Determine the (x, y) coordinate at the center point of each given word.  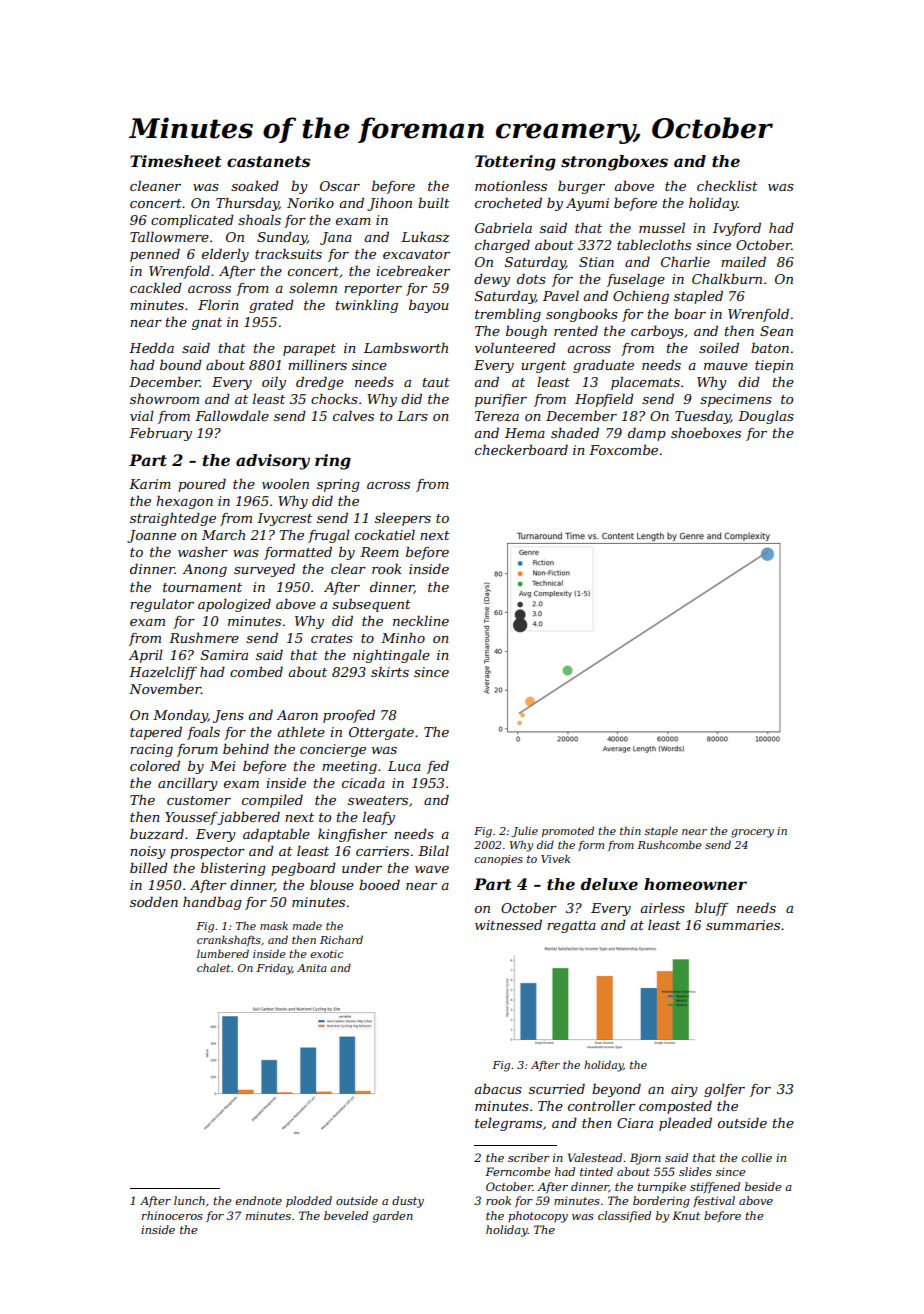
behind (246, 748)
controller (601, 1106)
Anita (312, 968)
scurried (557, 1088)
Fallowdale (232, 415)
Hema (525, 433)
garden (393, 1217)
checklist (727, 186)
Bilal (433, 850)
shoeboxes (706, 433)
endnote (259, 1200)
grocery (752, 833)
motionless (511, 186)
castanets (268, 161)
